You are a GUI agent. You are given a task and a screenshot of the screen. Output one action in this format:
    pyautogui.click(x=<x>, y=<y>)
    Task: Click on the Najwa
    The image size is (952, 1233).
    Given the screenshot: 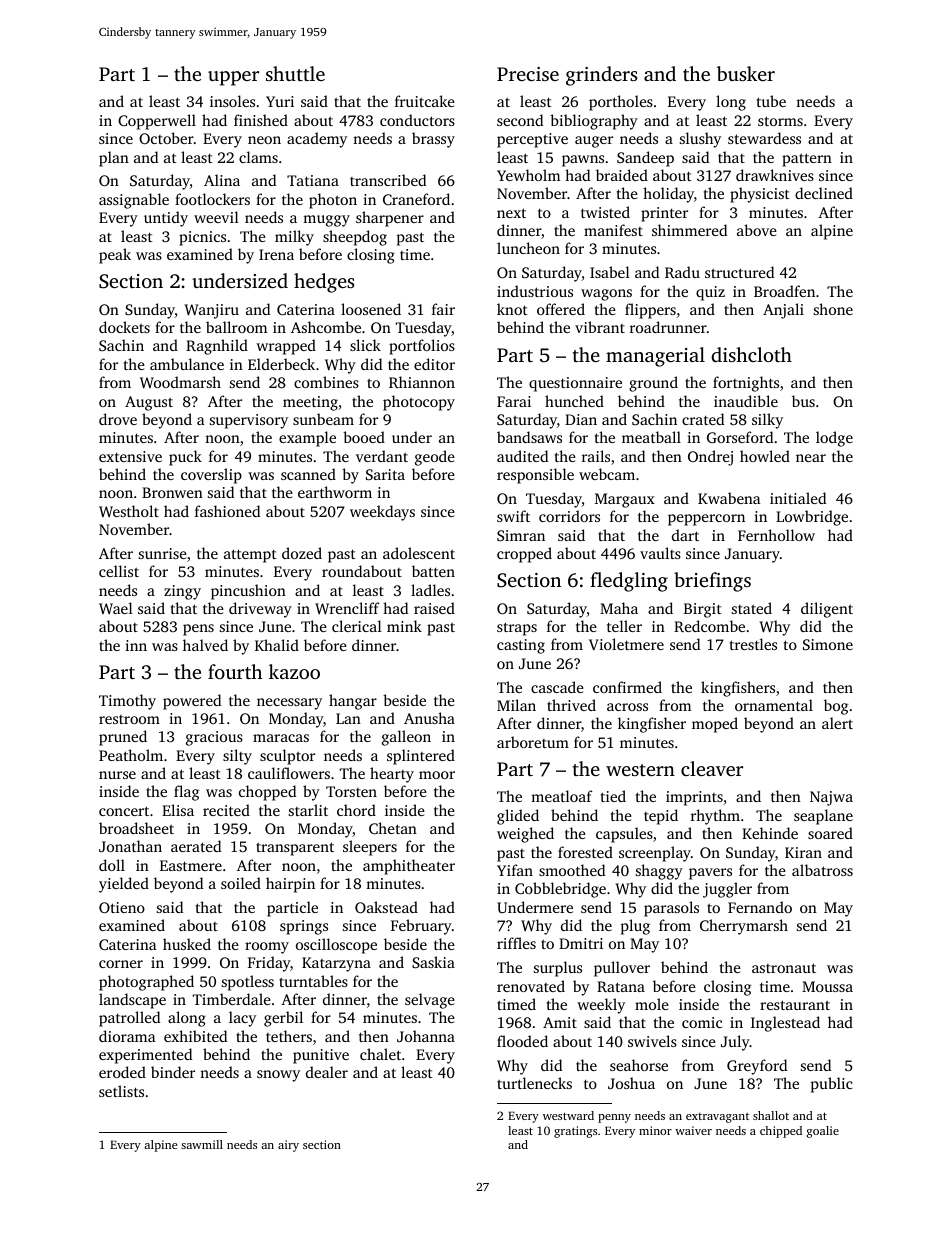 What is the action you would take?
    pyautogui.click(x=831, y=798)
